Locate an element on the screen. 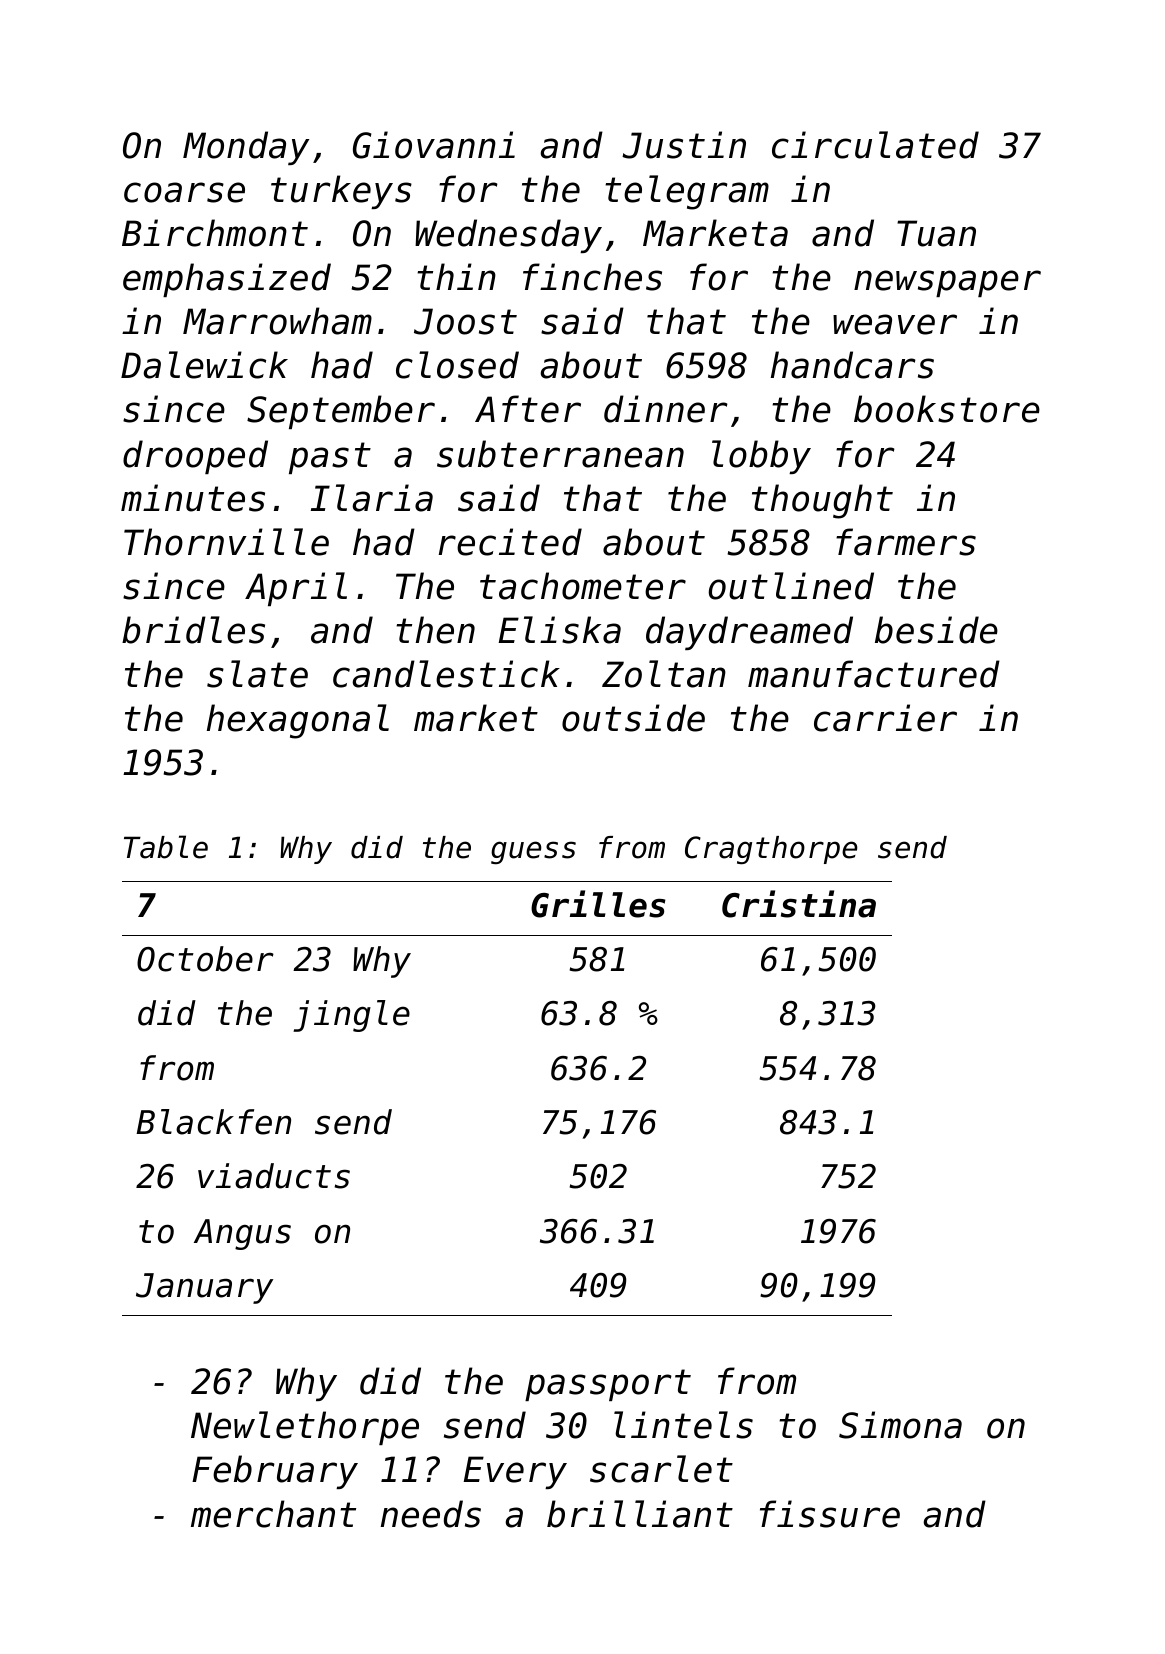 The image size is (1165, 1654). merchant is located at coordinates (273, 1514).
